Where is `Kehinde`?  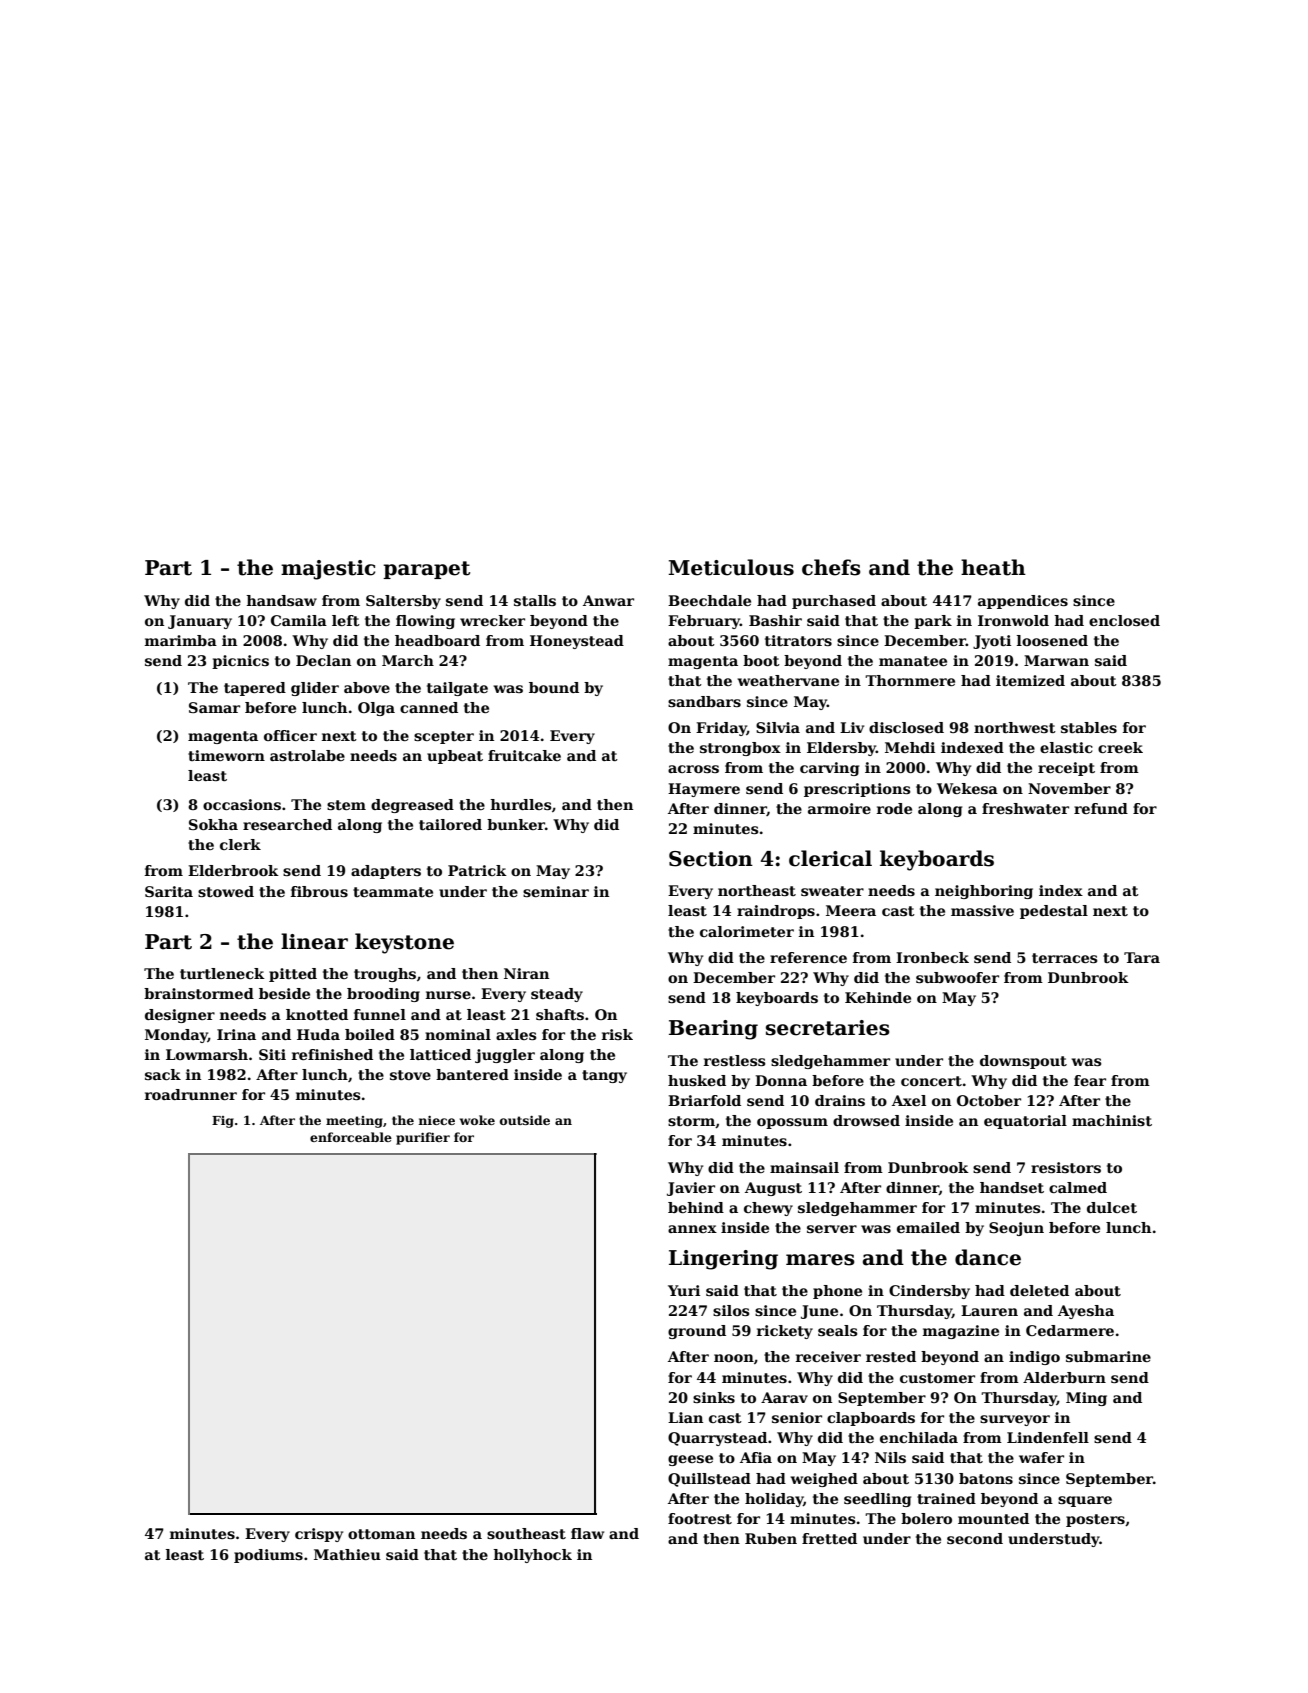 Kehinde is located at coordinates (878, 997).
